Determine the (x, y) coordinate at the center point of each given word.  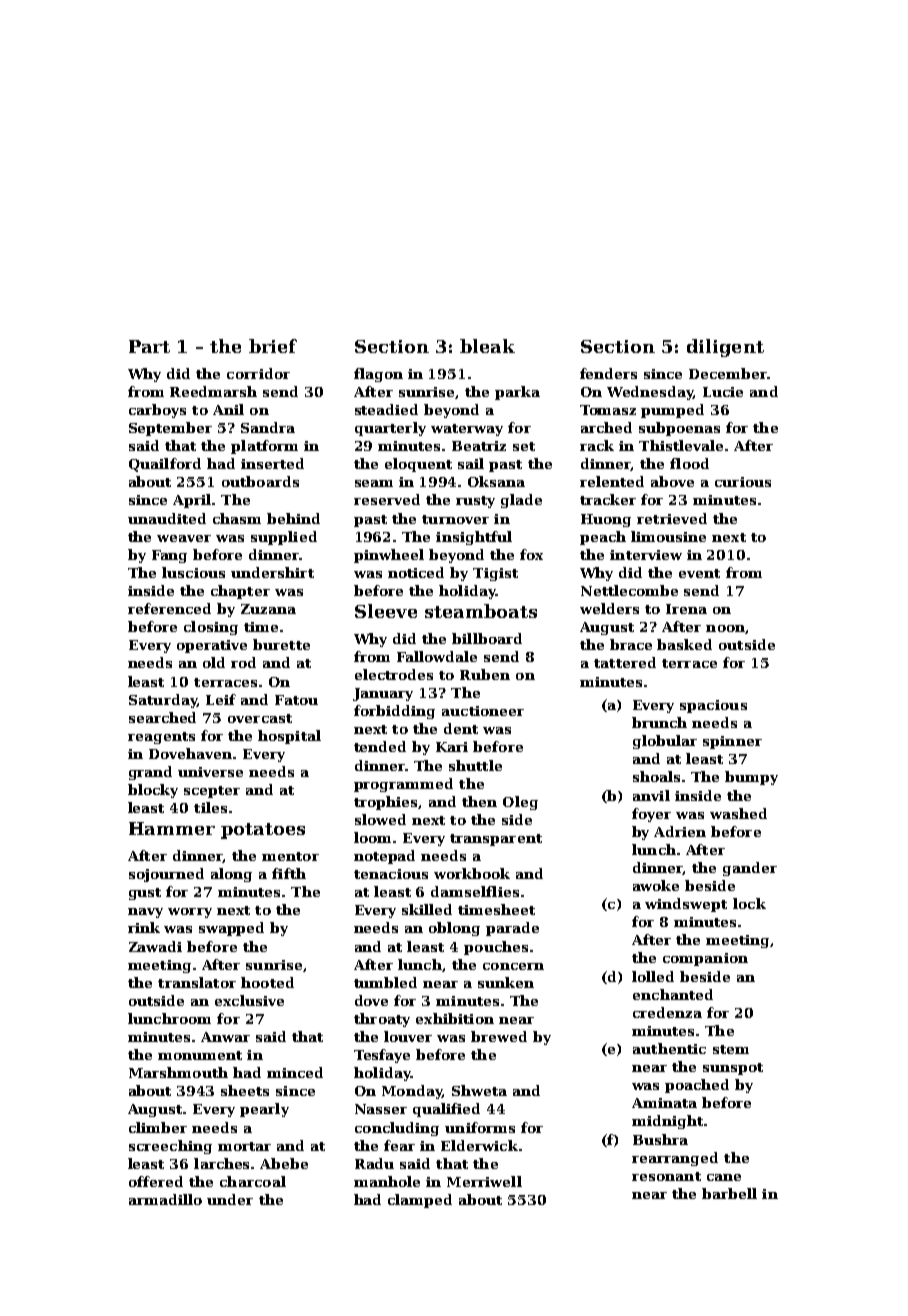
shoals (656, 776)
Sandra (268, 427)
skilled (427, 909)
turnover (455, 519)
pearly (264, 1110)
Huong (606, 520)
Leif (221, 699)
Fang (169, 556)
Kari (452, 747)
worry (190, 913)
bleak (487, 346)
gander (750, 869)
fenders (608, 373)
